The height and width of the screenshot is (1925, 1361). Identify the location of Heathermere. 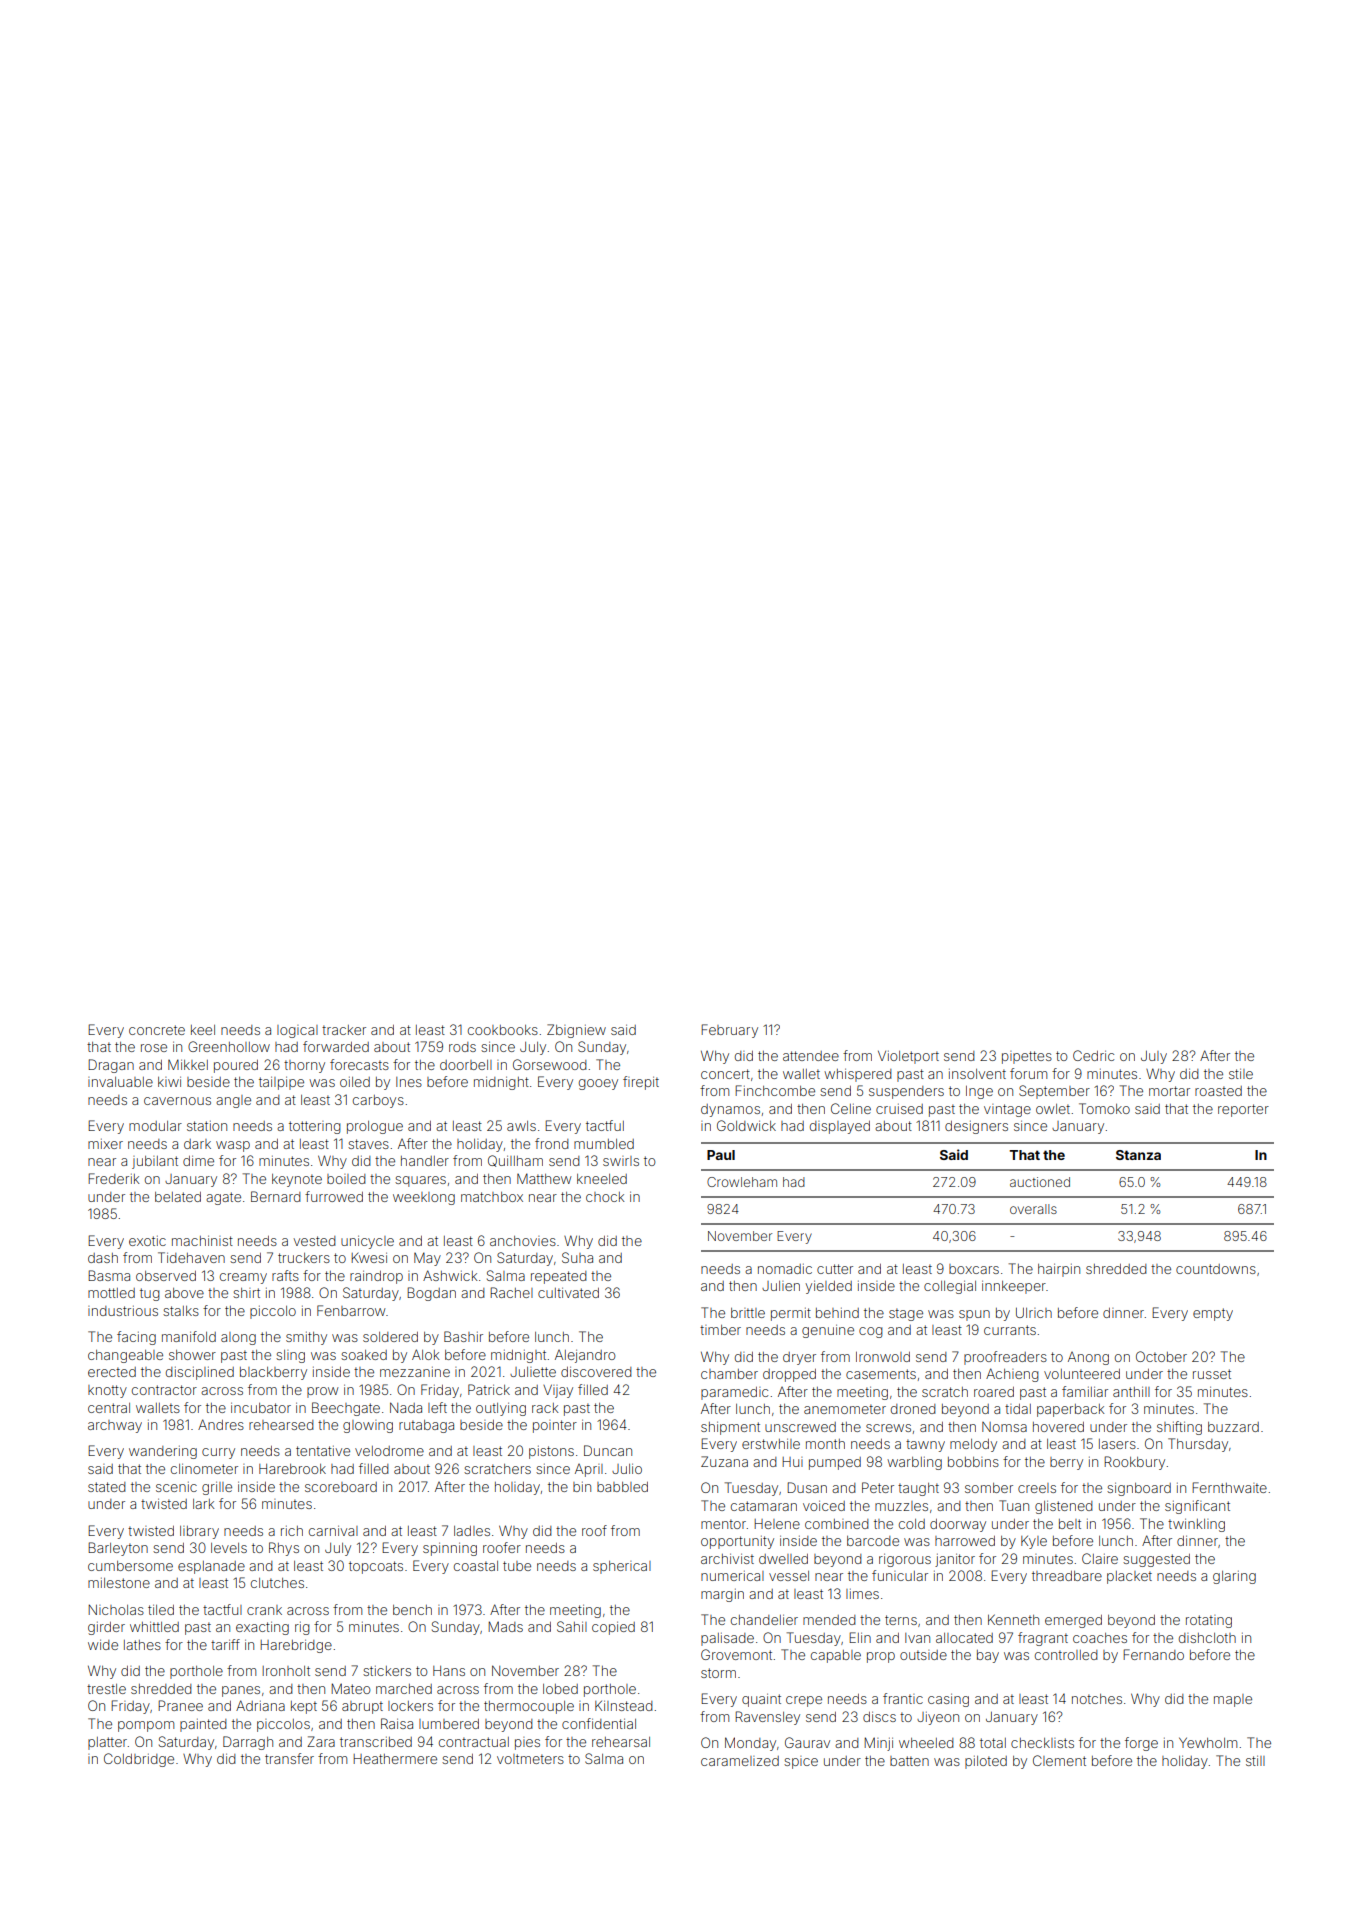
(395, 1759).
